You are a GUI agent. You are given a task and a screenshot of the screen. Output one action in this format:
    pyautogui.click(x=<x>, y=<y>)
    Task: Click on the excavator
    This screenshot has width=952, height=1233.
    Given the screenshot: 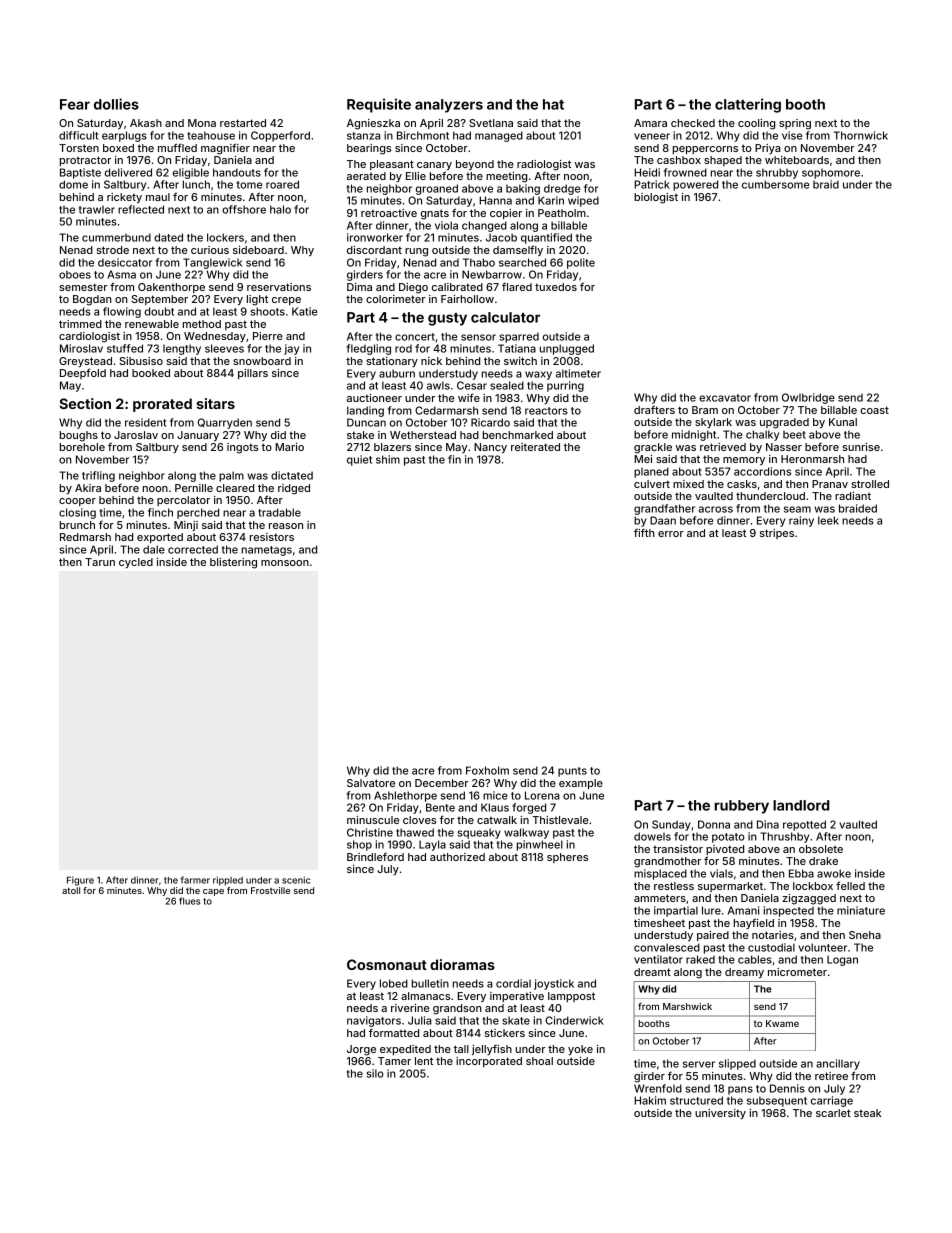 What is the action you would take?
    pyautogui.click(x=725, y=398)
